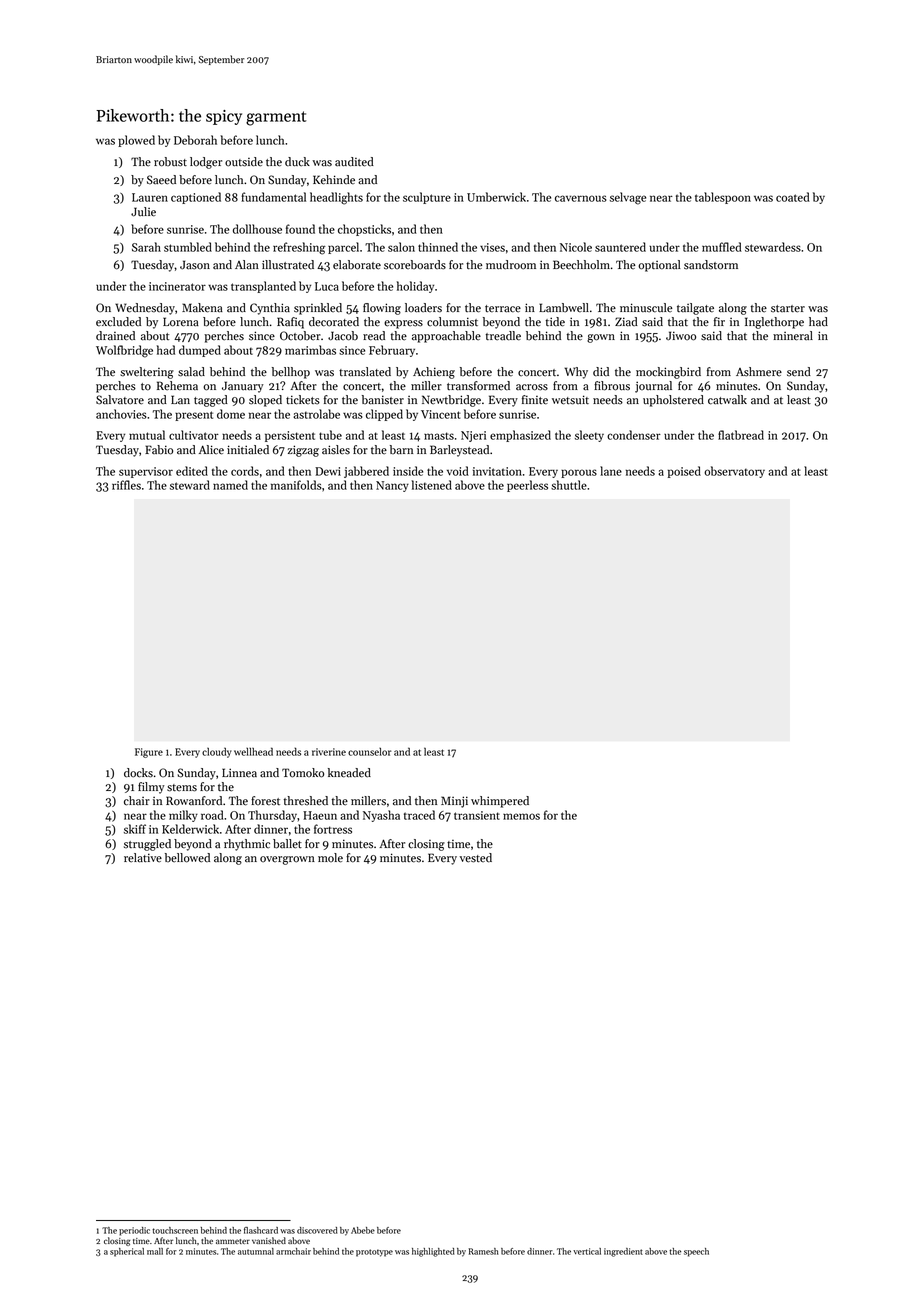  I want to click on plowed, so click(136, 141).
